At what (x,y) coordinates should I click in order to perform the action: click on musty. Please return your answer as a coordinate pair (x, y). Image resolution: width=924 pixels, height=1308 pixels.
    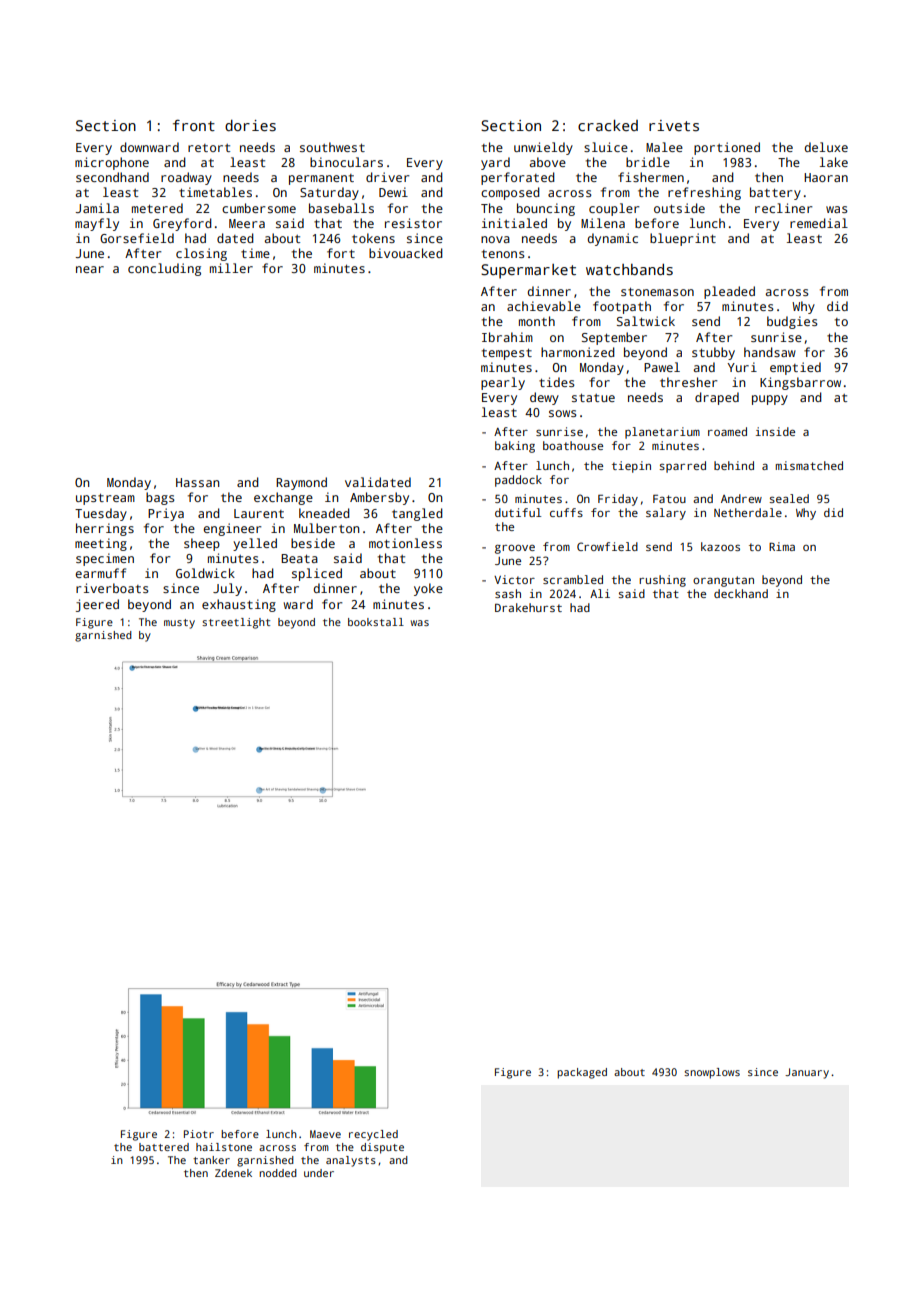
    Looking at the image, I should click on (179, 624).
